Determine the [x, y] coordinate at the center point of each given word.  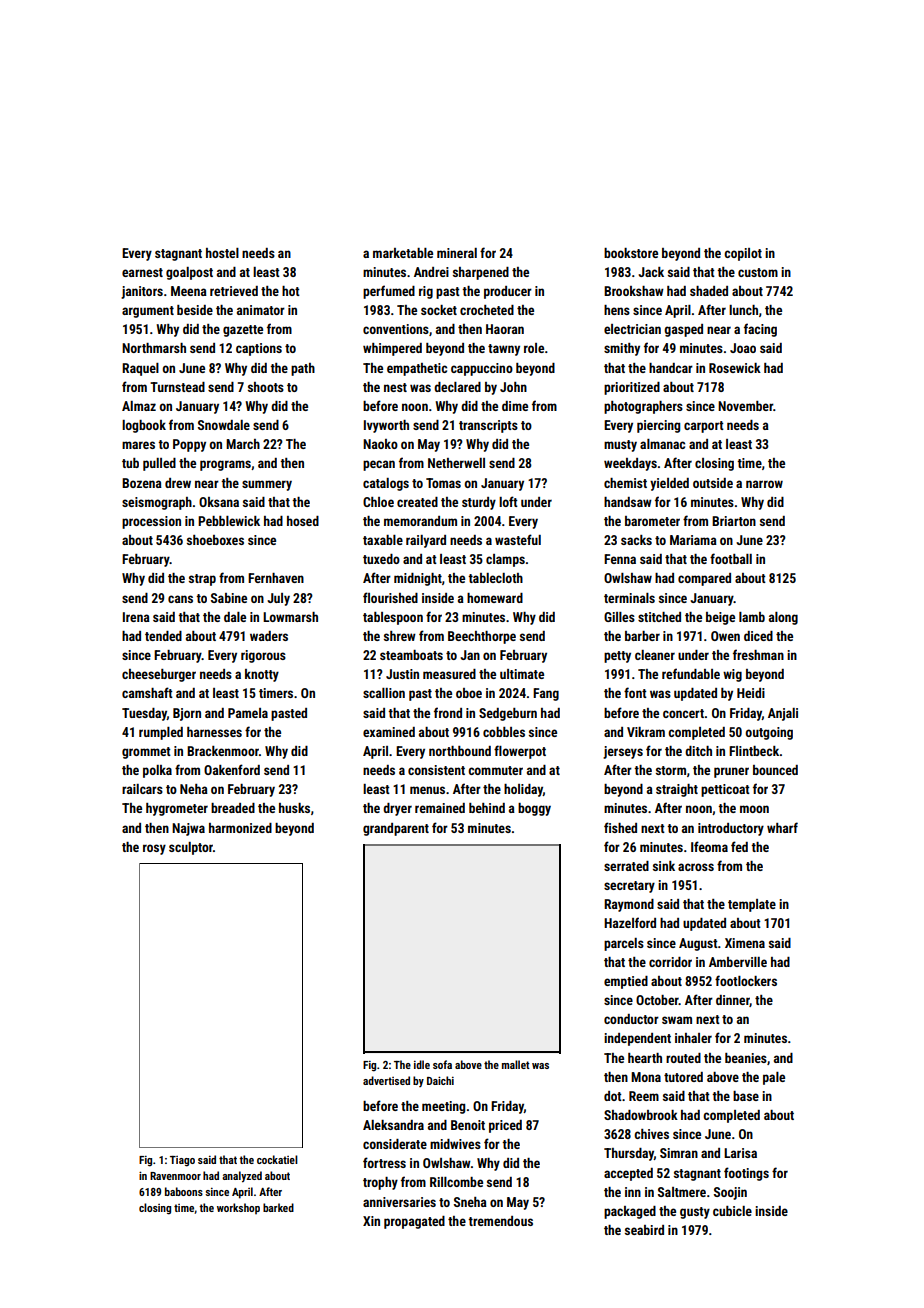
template [752, 905]
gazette [243, 331]
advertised [386, 1080]
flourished [390, 597]
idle [422, 1064]
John [513, 387]
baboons [184, 1191]
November [745, 406]
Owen [725, 636]
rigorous [263, 656]
